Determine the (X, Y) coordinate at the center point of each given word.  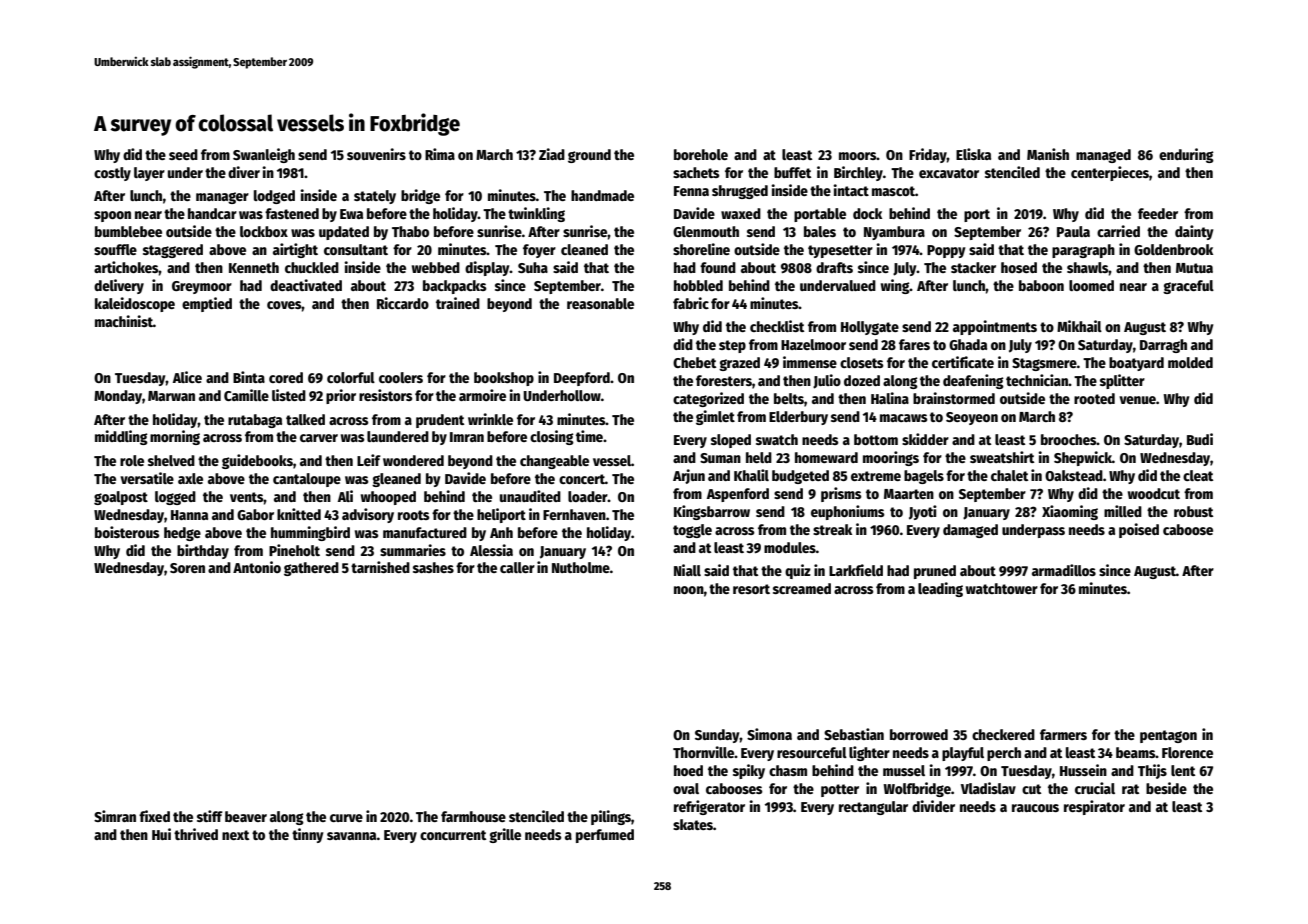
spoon (112, 216)
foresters (724, 380)
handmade (602, 195)
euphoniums (848, 512)
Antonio (257, 567)
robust (1193, 511)
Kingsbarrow (712, 512)
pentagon (1168, 736)
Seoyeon (972, 418)
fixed (154, 816)
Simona (769, 734)
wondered (413, 460)
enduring (1186, 155)
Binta (249, 377)
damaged (970, 531)
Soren (187, 568)
